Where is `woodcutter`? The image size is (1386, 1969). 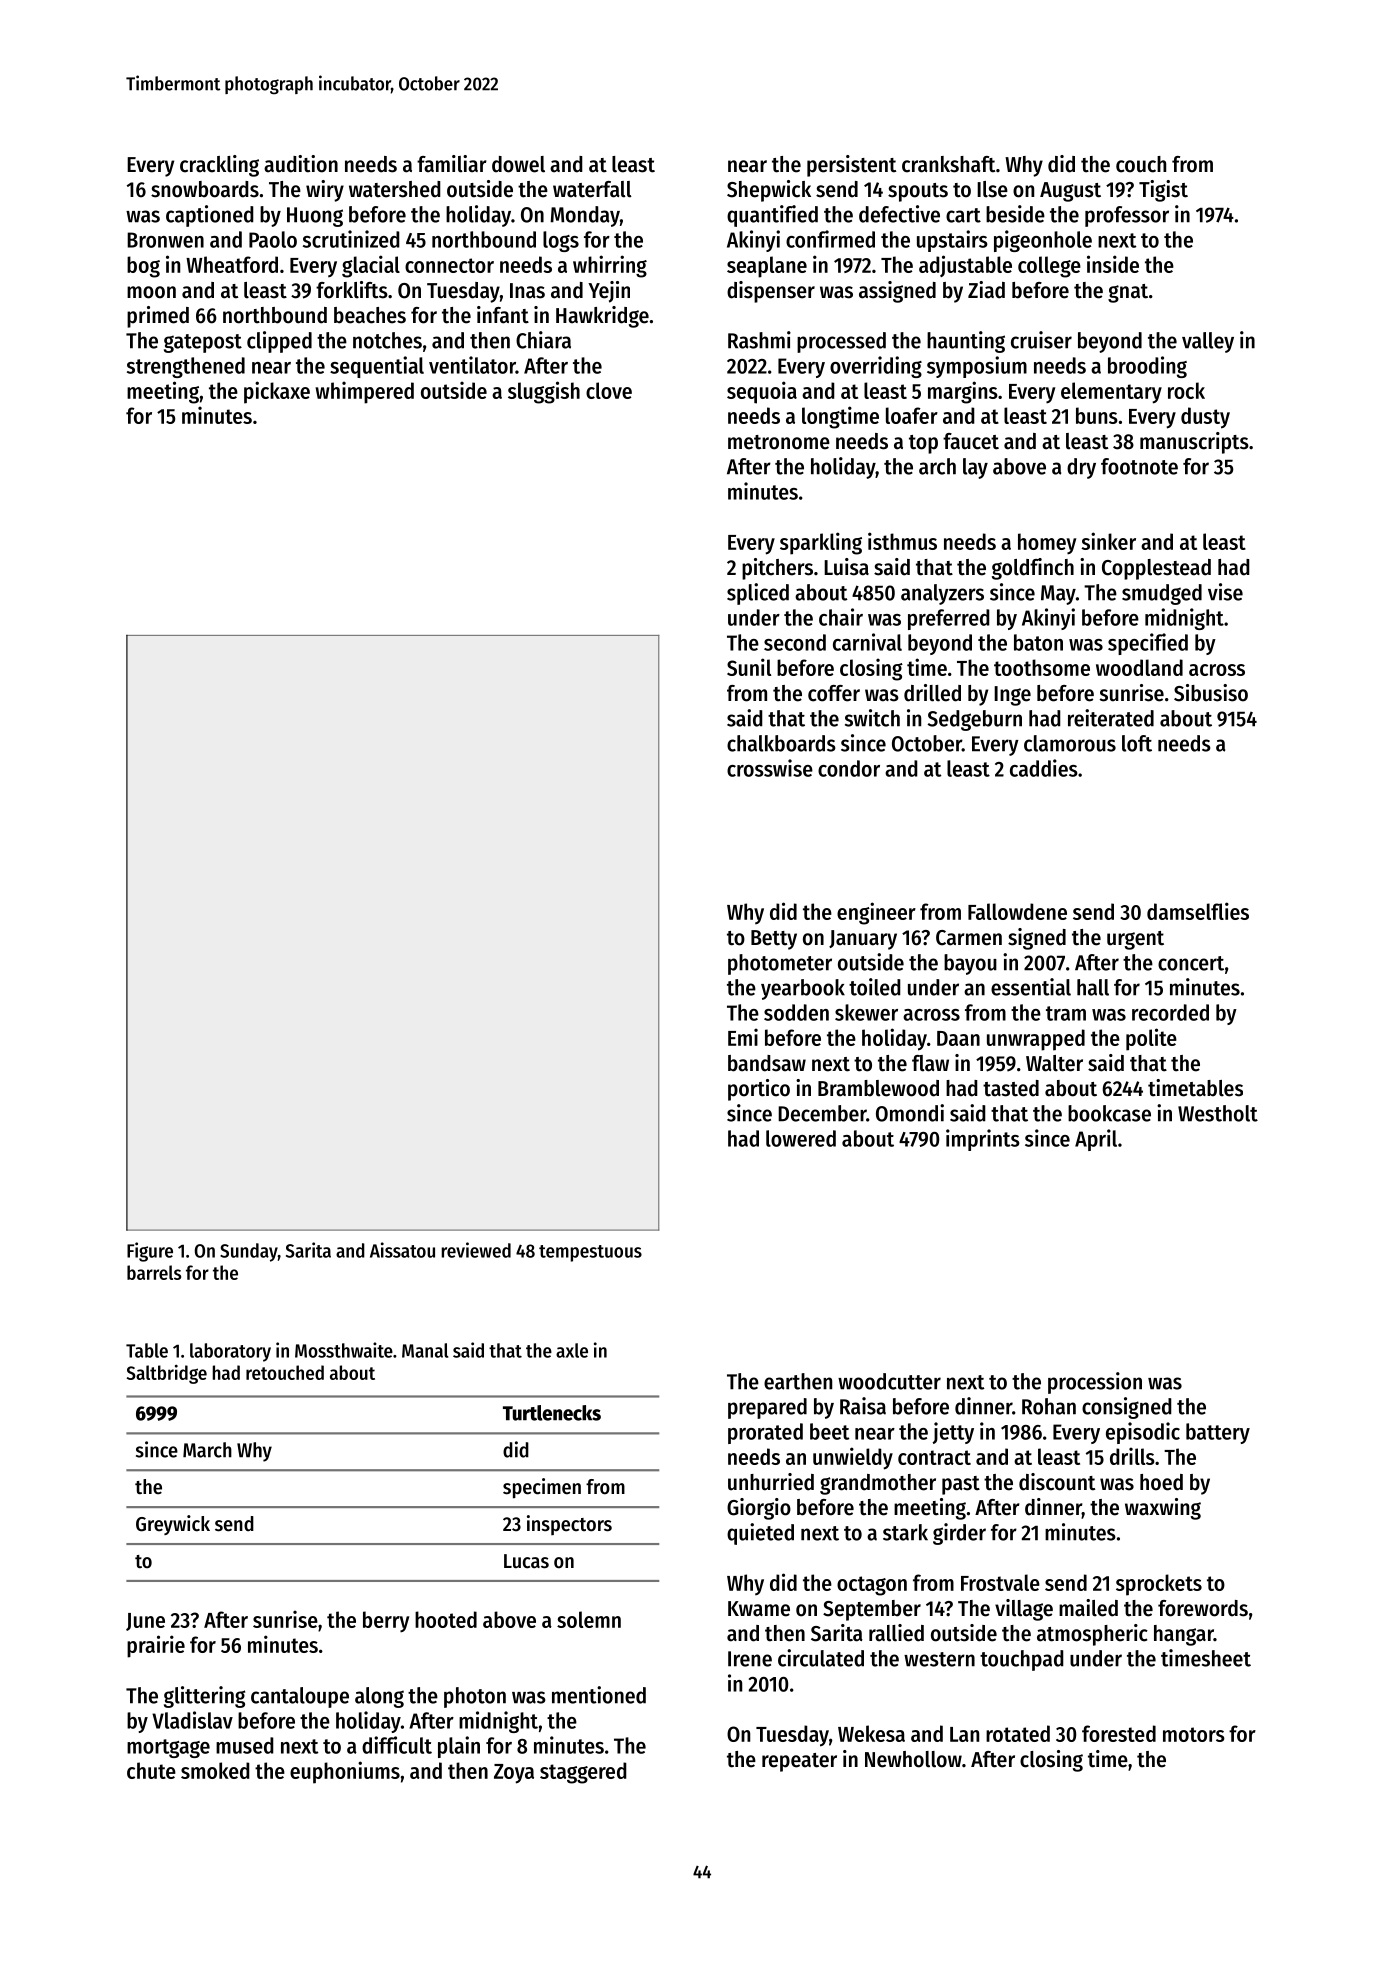 woodcutter is located at coordinates (889, 1381).
